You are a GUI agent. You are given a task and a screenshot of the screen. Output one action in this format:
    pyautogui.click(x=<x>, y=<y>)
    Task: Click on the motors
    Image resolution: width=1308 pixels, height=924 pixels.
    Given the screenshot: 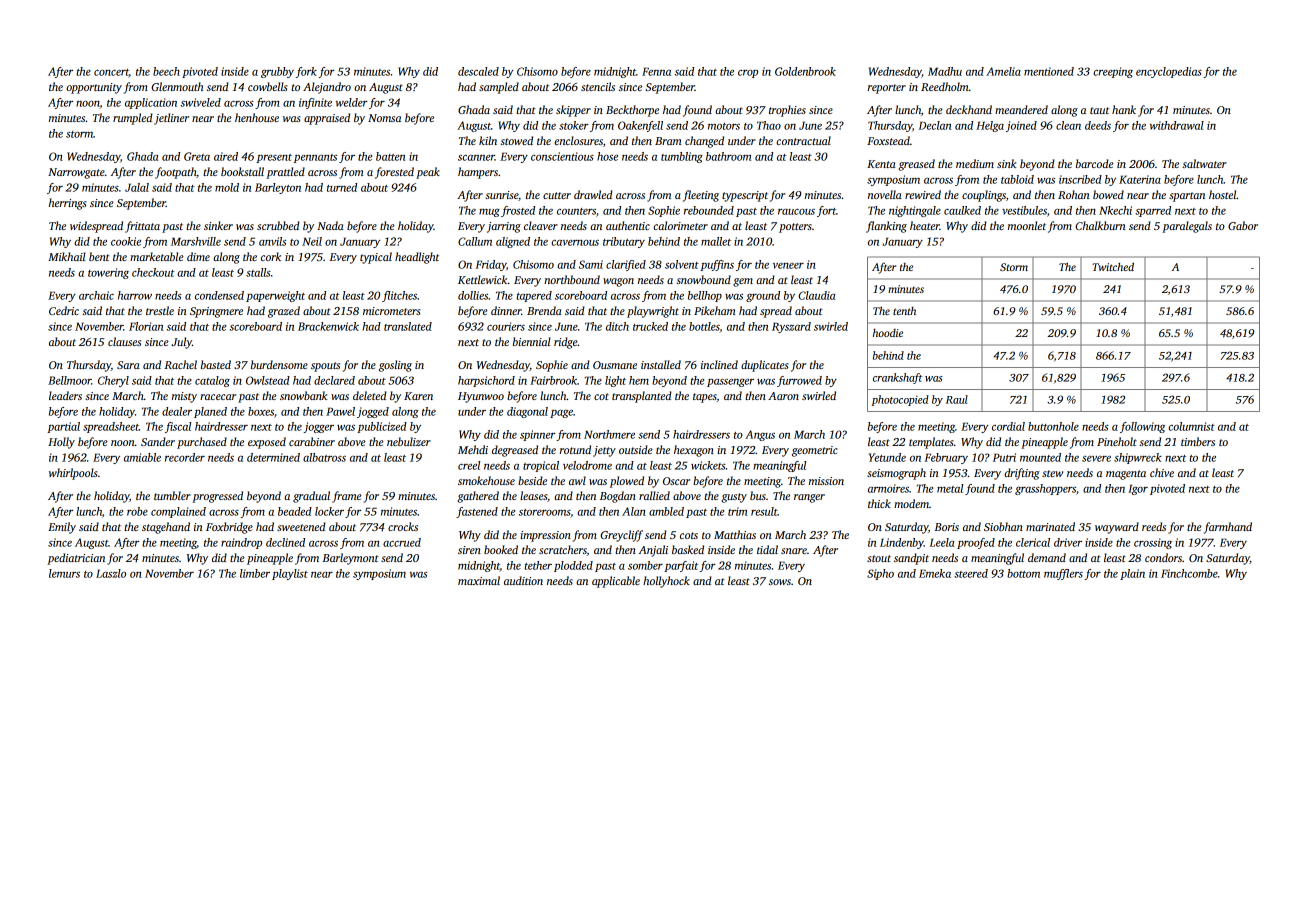 What is the action you would take?
    pyautogui.click(x=724, y=126)
